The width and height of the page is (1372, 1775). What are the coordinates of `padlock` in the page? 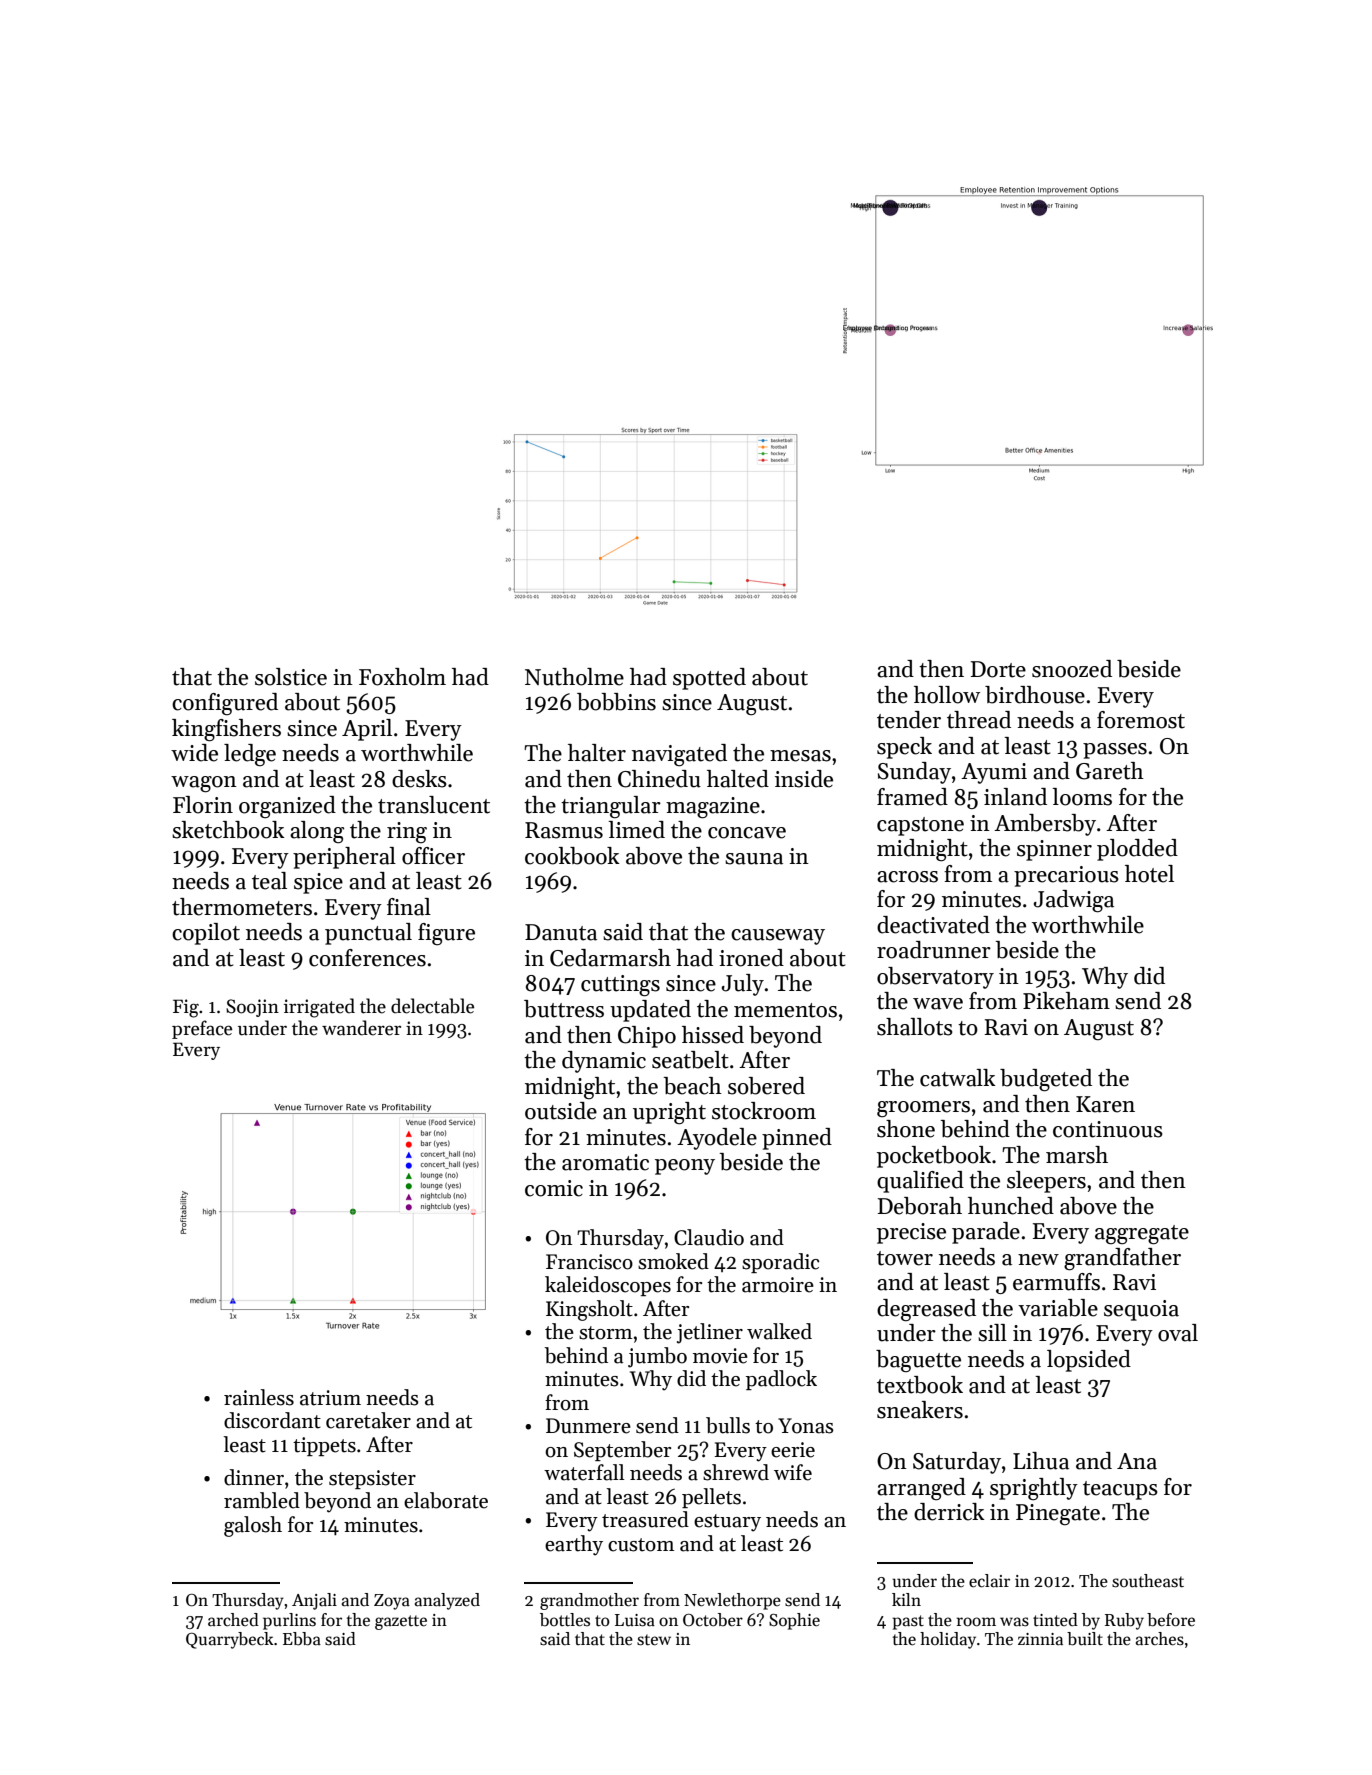 It's located at (781, 1380).
